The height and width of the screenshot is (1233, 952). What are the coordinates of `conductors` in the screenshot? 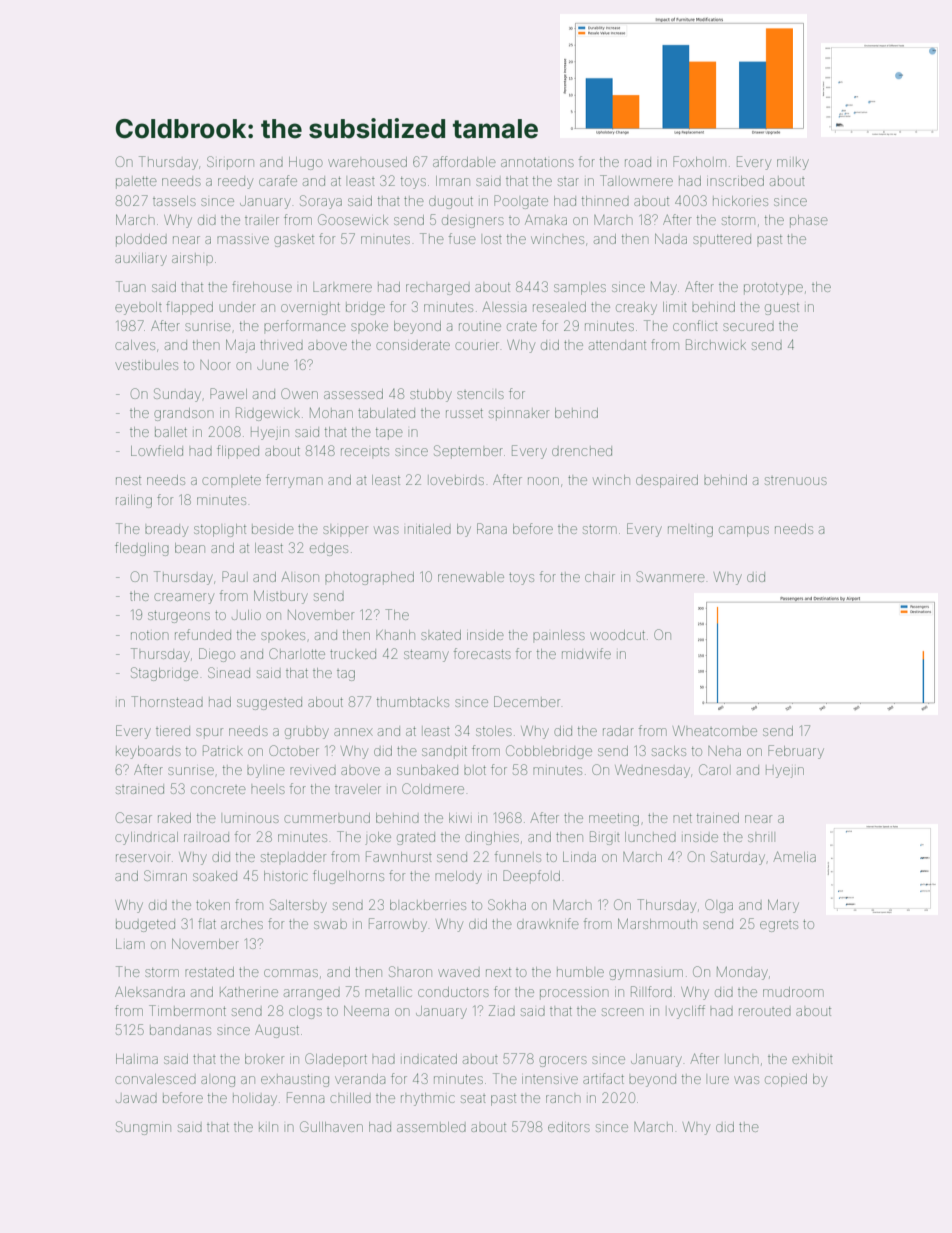 It's located at (453, 992).
